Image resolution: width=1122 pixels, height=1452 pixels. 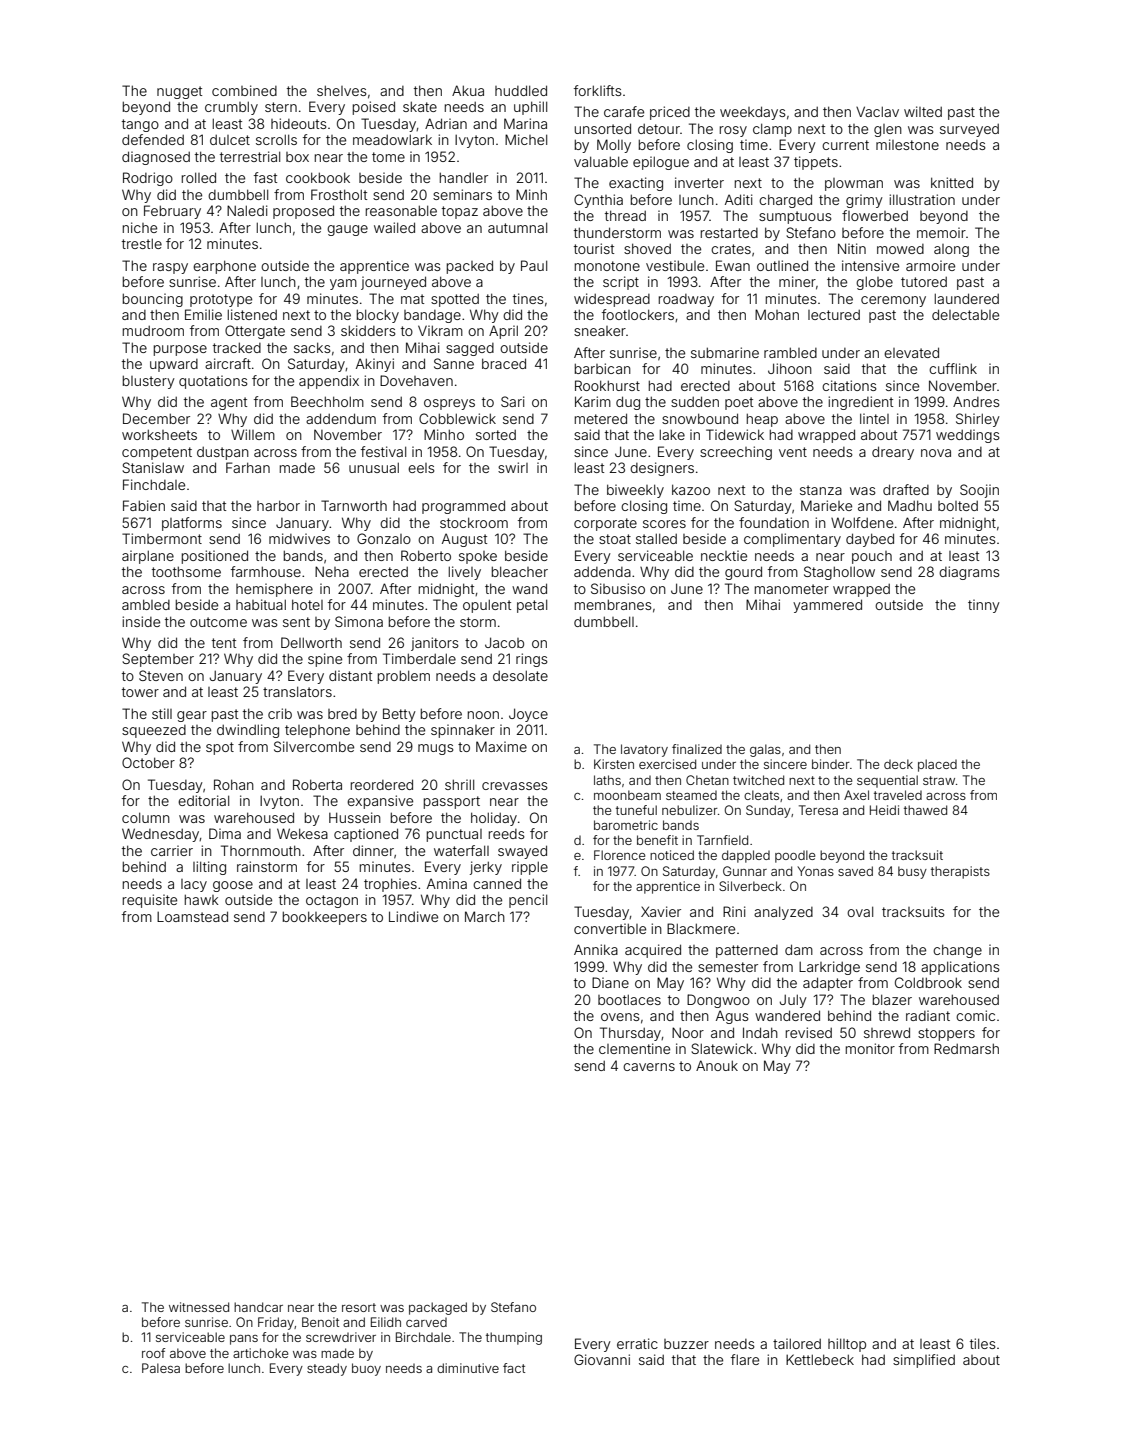 I want to click on Akinyi, so click(x=375, y=365).
